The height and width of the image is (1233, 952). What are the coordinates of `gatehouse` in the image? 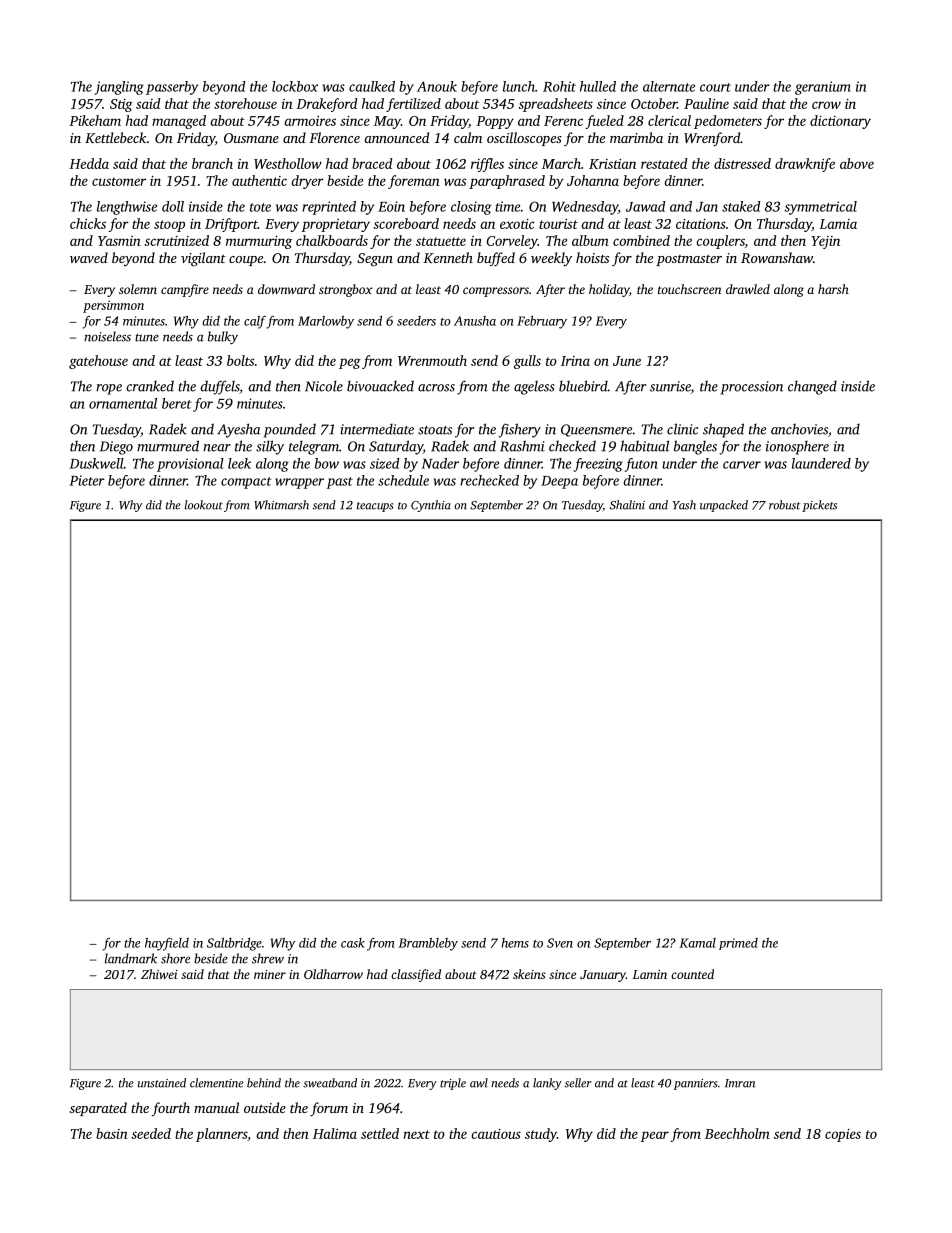 It's located at (98, 362).
